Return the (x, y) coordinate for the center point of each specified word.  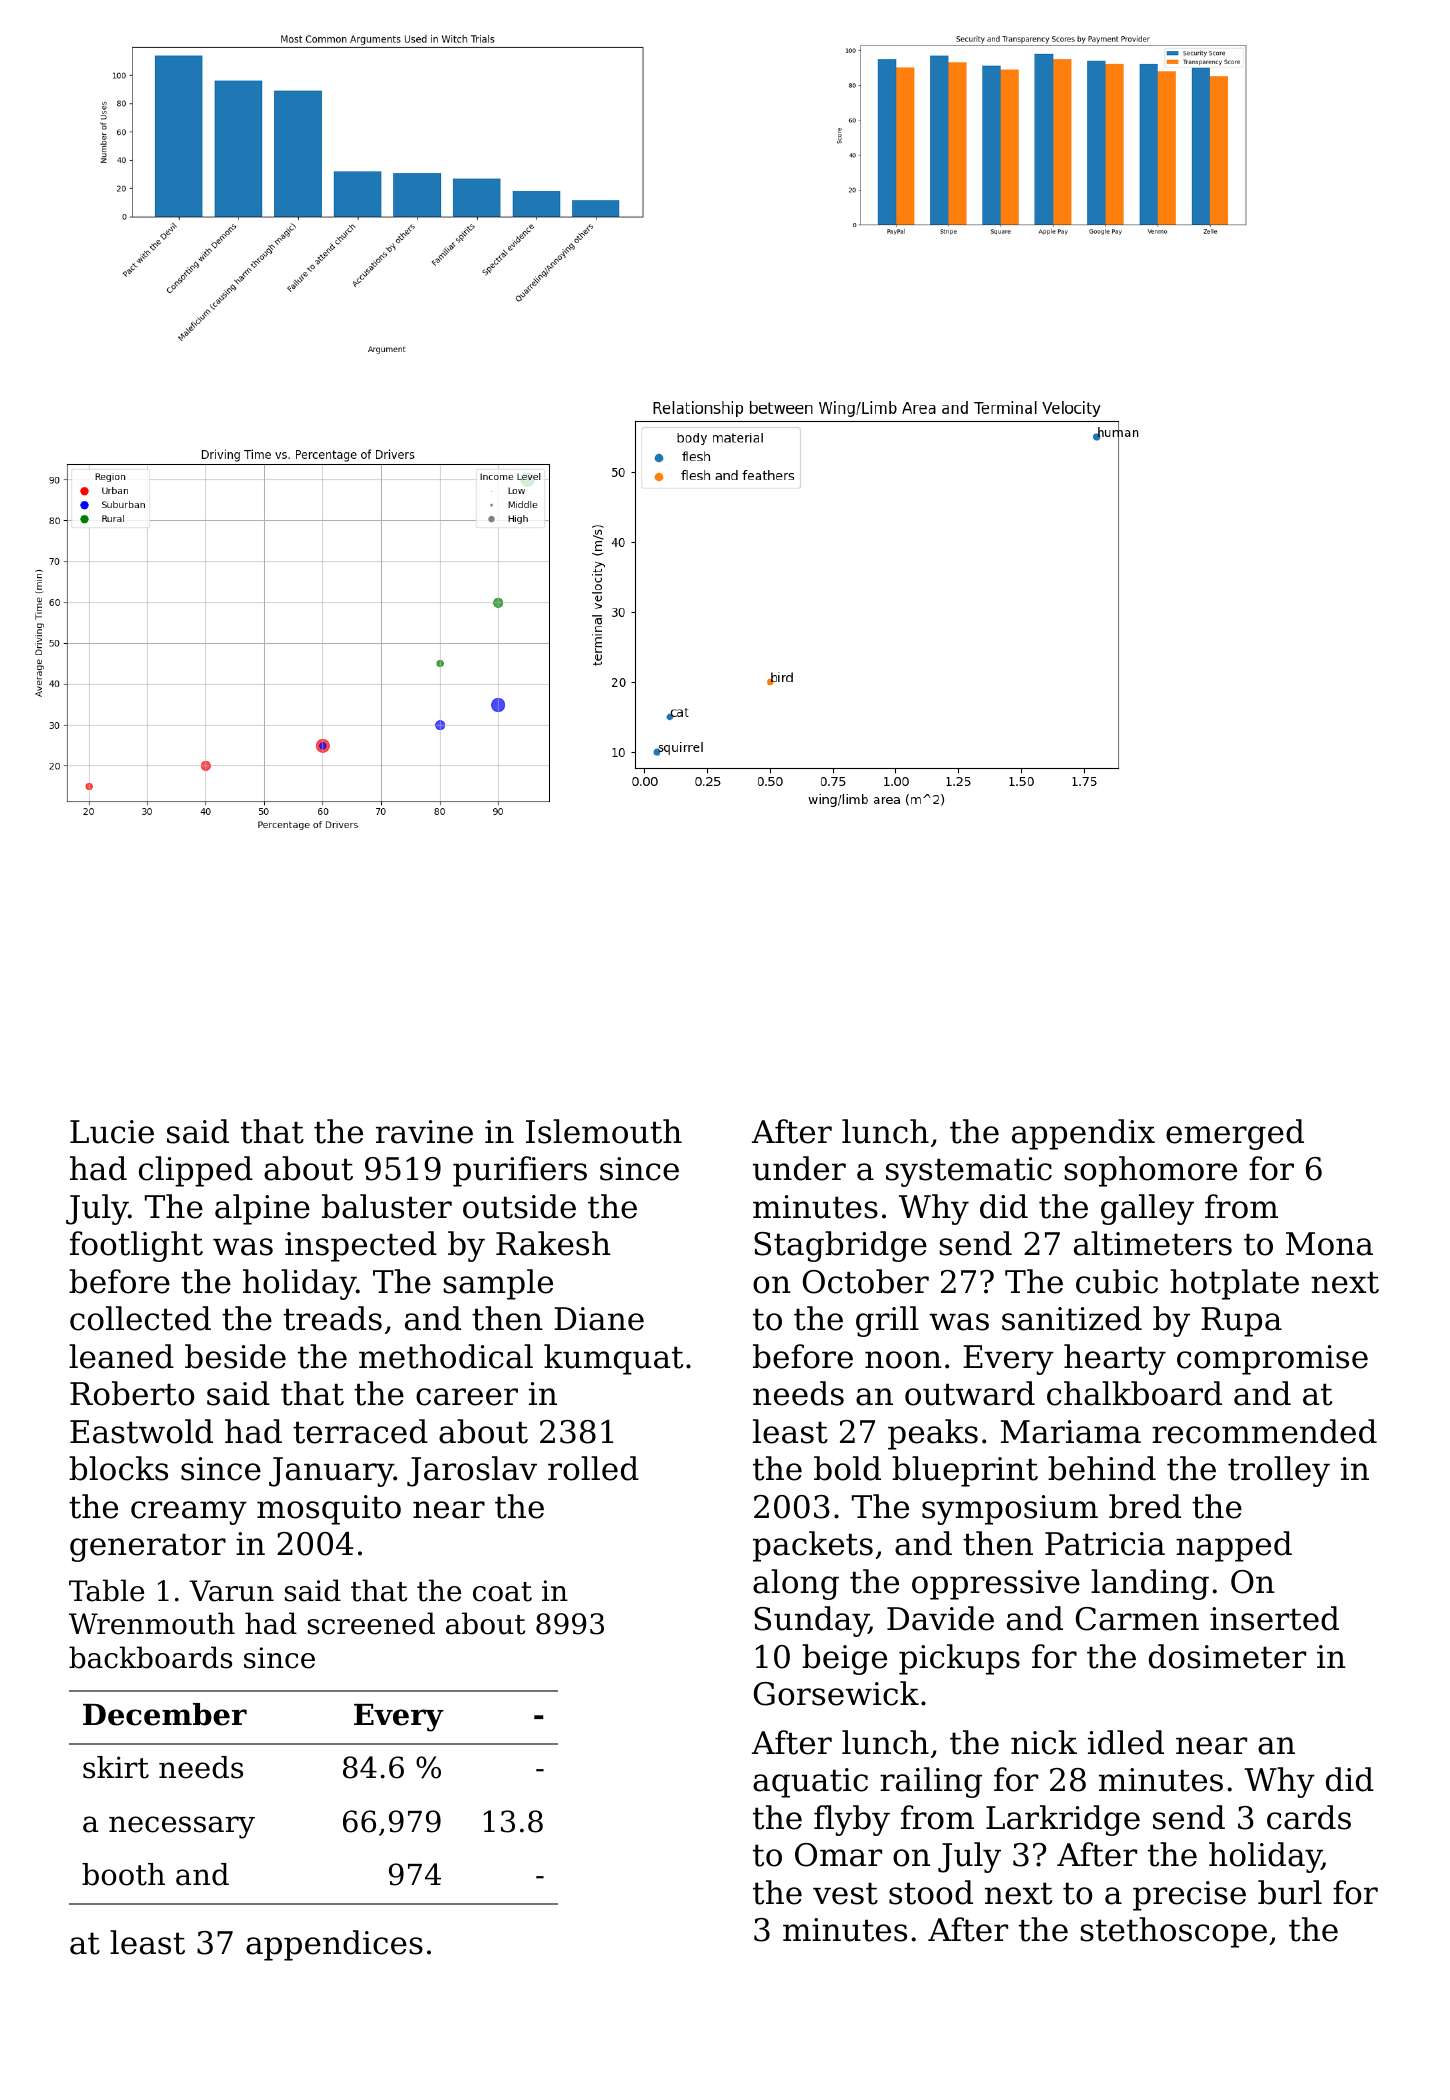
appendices (334, 1945)
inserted (1274, 1618)
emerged (1235, 1134)
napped (1234, 1546)
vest (845, 1893)
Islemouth (604, 1131)
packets (813, 1546)
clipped (196, 1171)
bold (847, 1468)
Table (106, 1590)
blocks (118, 1468)
